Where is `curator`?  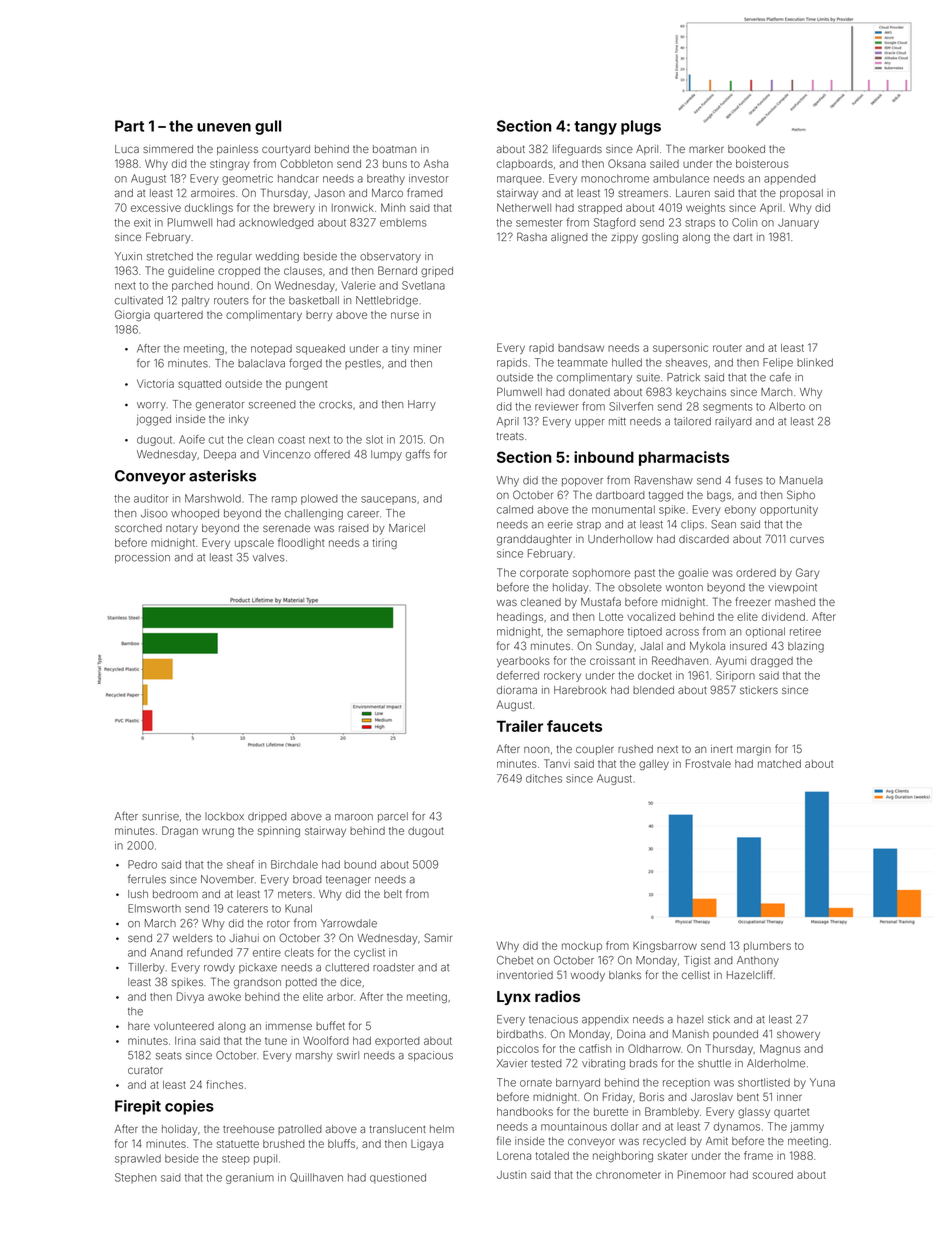
curator is located at coordinates (145, 1070).
